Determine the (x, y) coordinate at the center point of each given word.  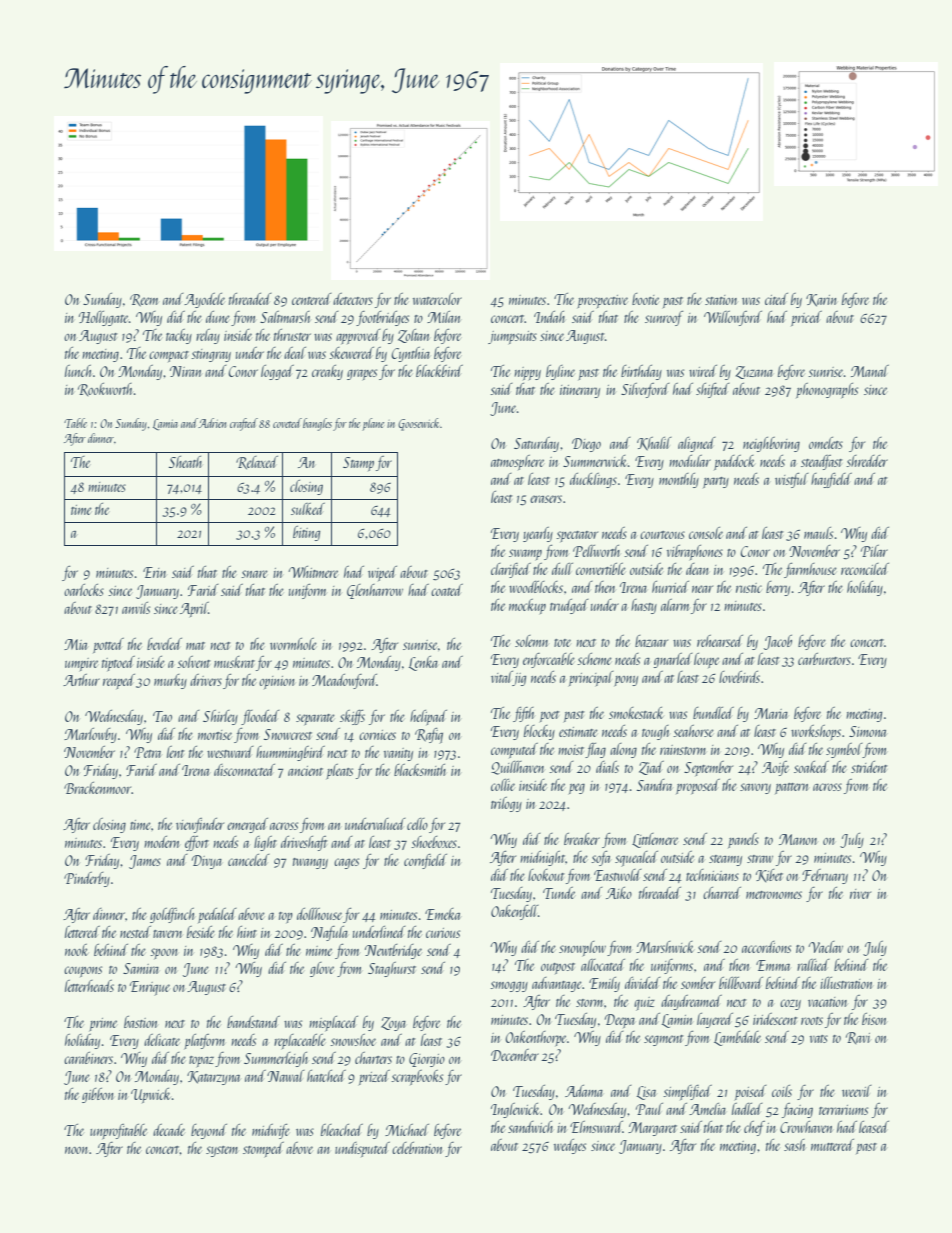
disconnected (244, 770)
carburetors (824, 659)
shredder (867, 461)
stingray (211, 355)
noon (76, 1150)
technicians (712, 875)
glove (322, 969)
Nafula (329, 933)
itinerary (580, 391)
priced (806, 318)
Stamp (358, 464)
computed (514, 750)
